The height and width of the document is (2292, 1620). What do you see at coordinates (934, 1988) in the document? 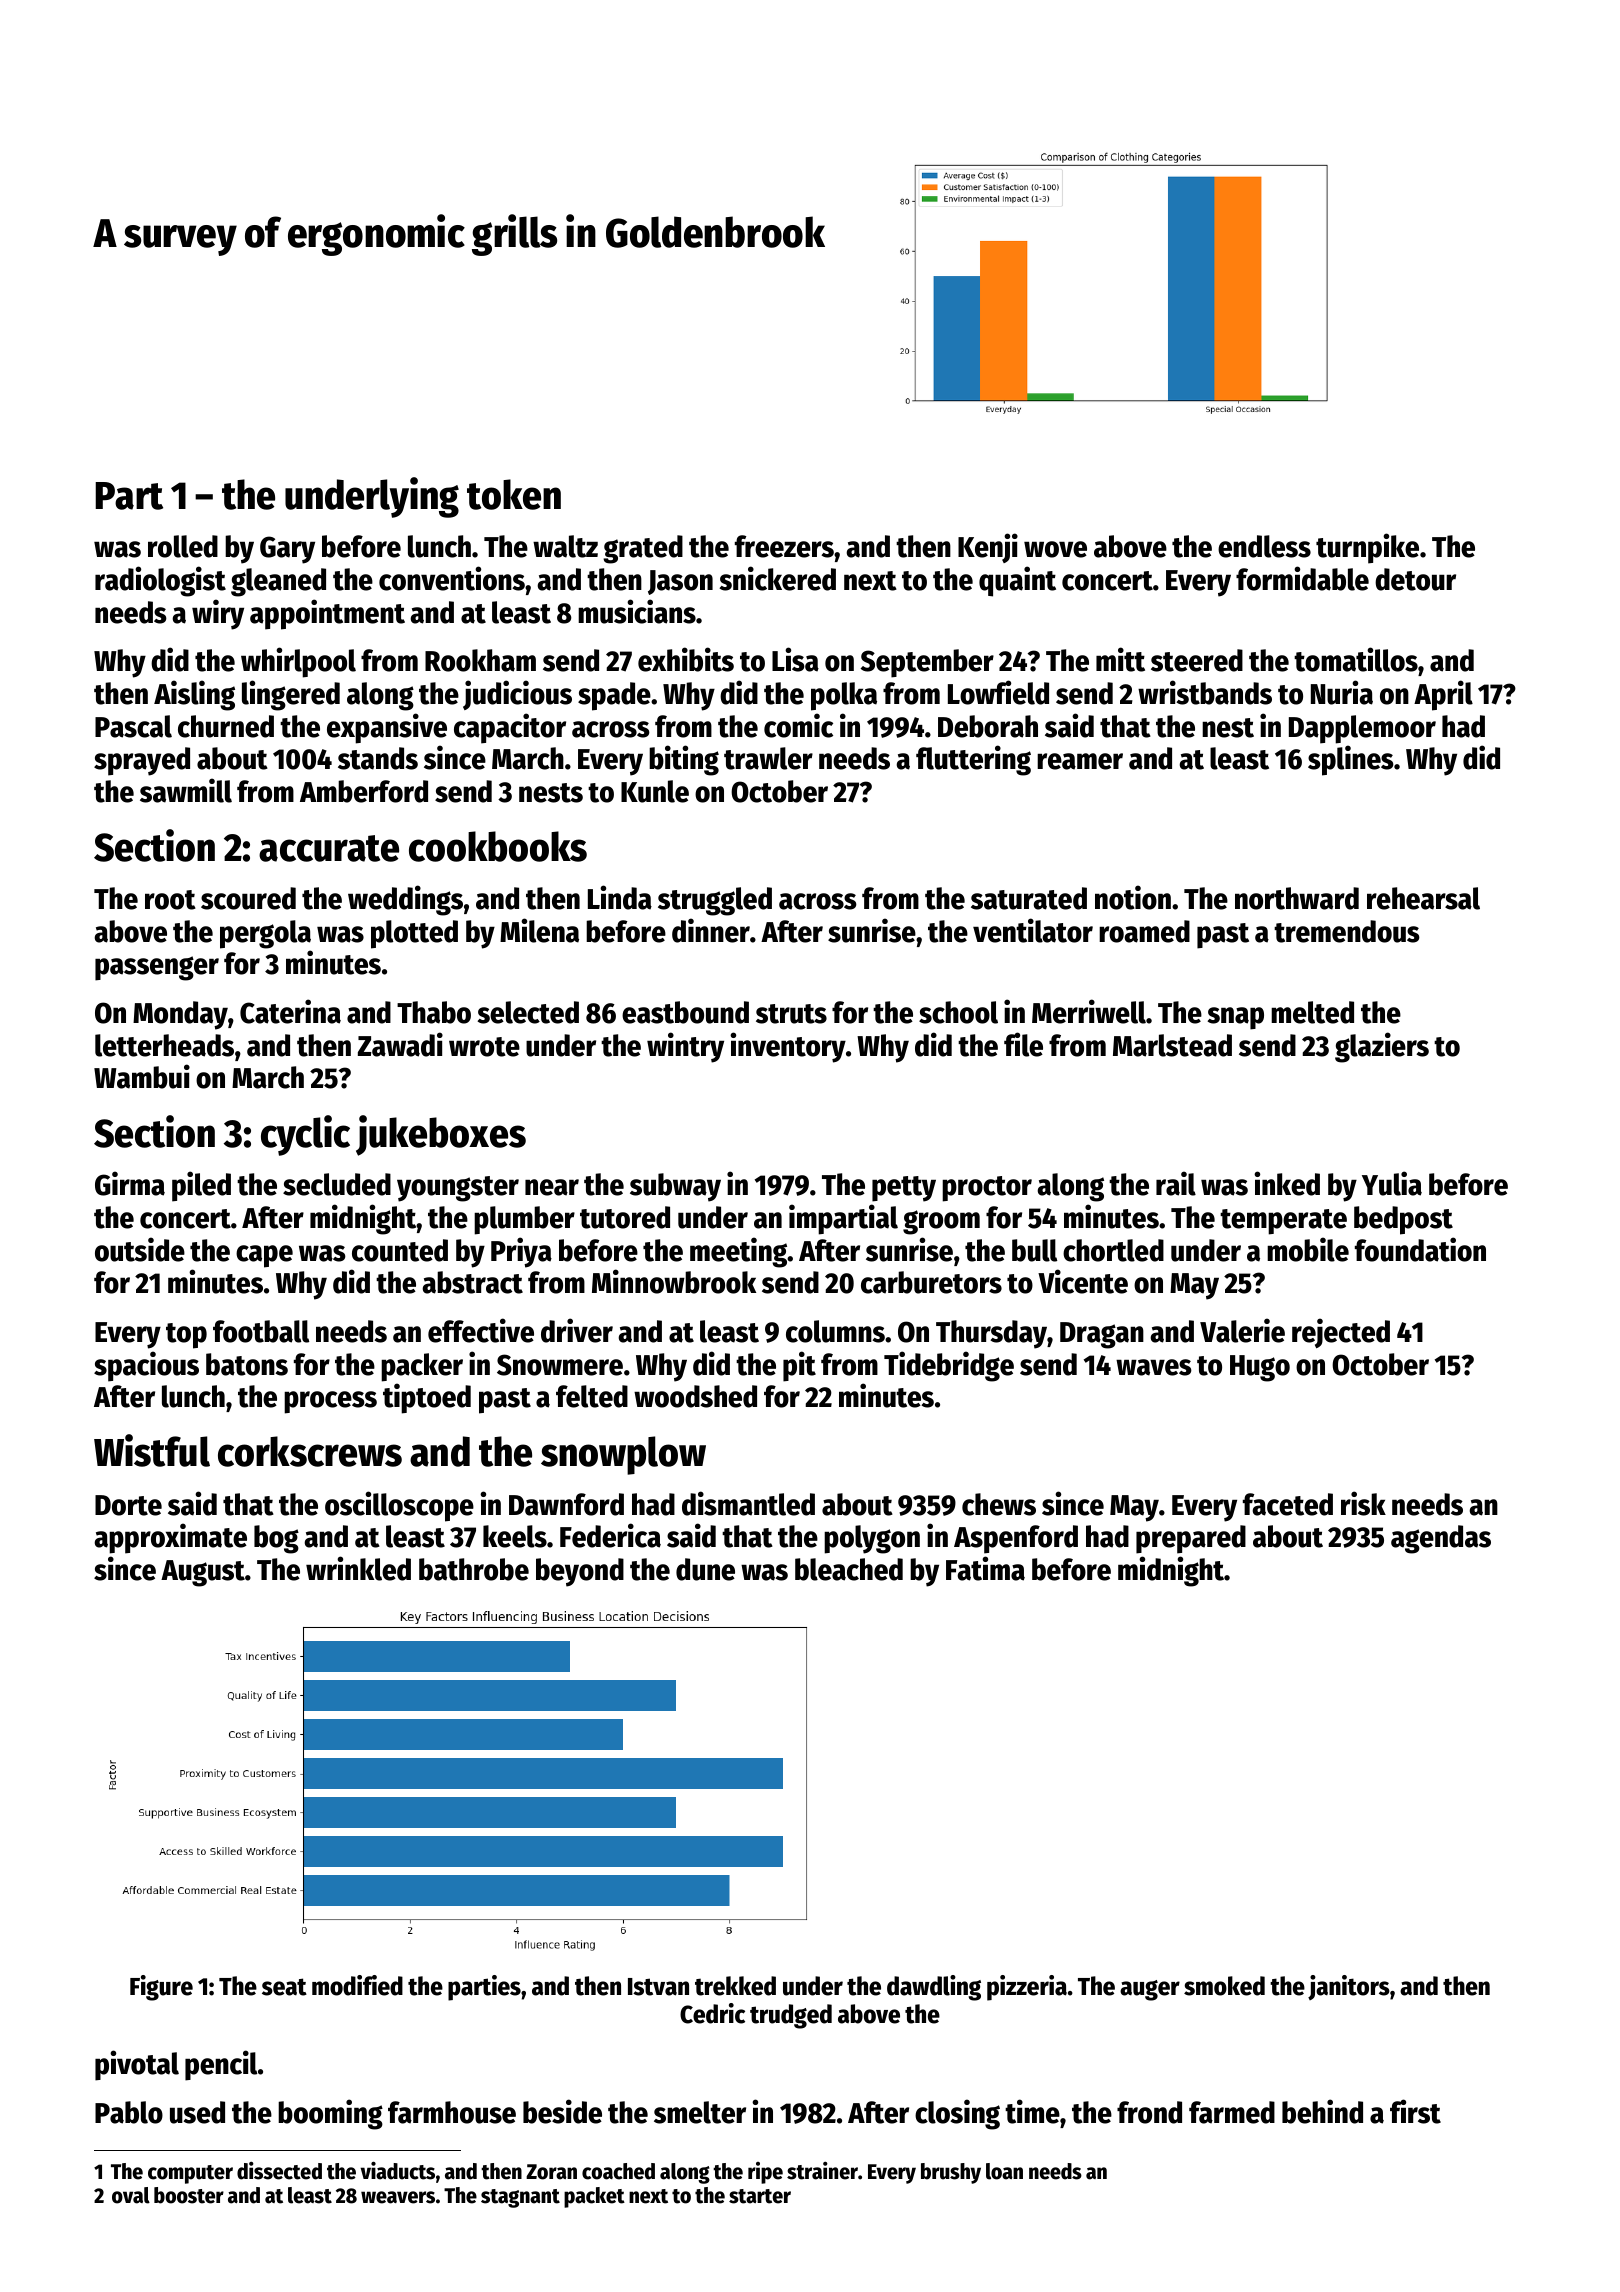
I see `dawdling` at bounding box center [934, 1988].
